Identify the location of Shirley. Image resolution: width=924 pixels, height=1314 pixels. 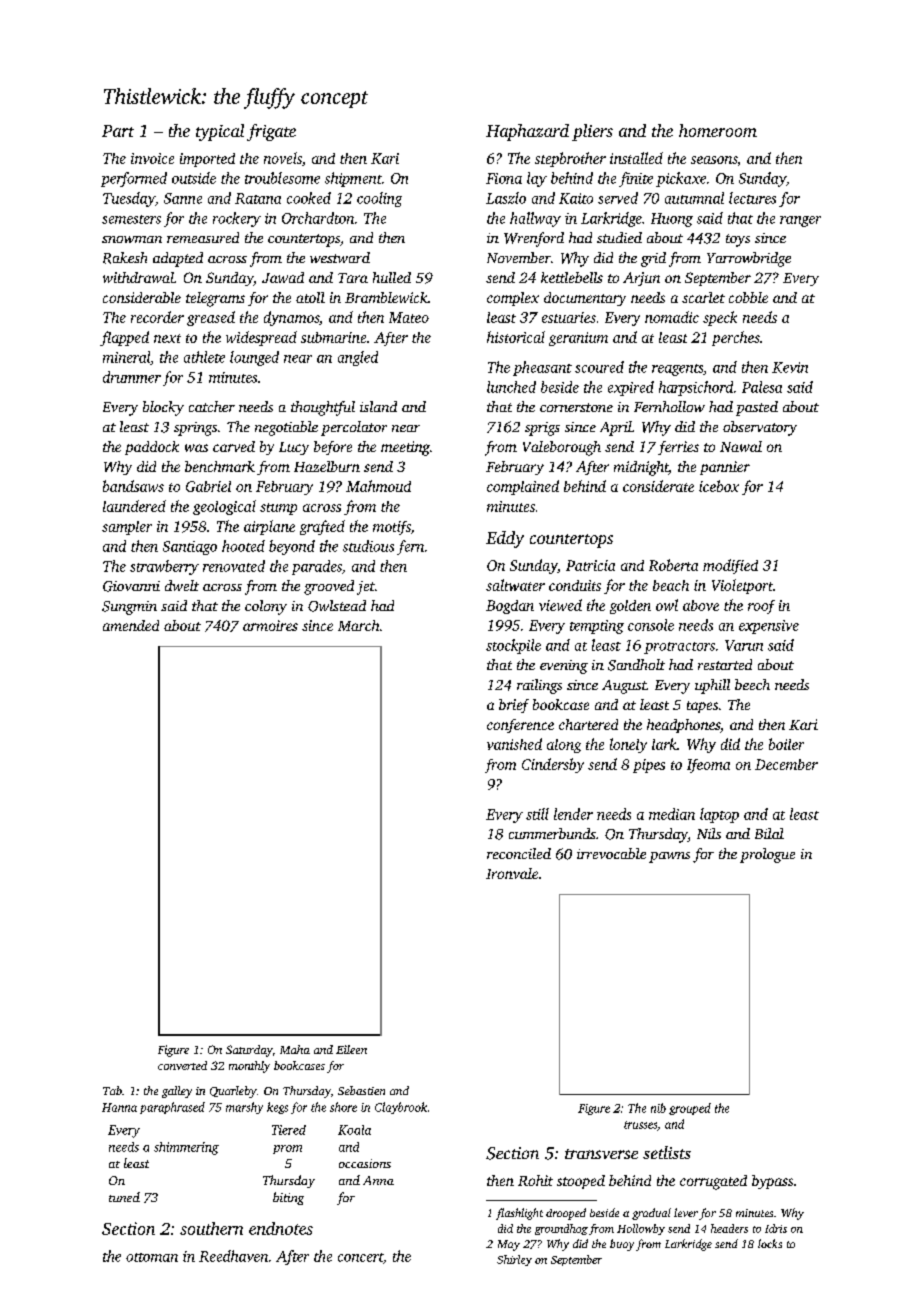
(514, 1260).
